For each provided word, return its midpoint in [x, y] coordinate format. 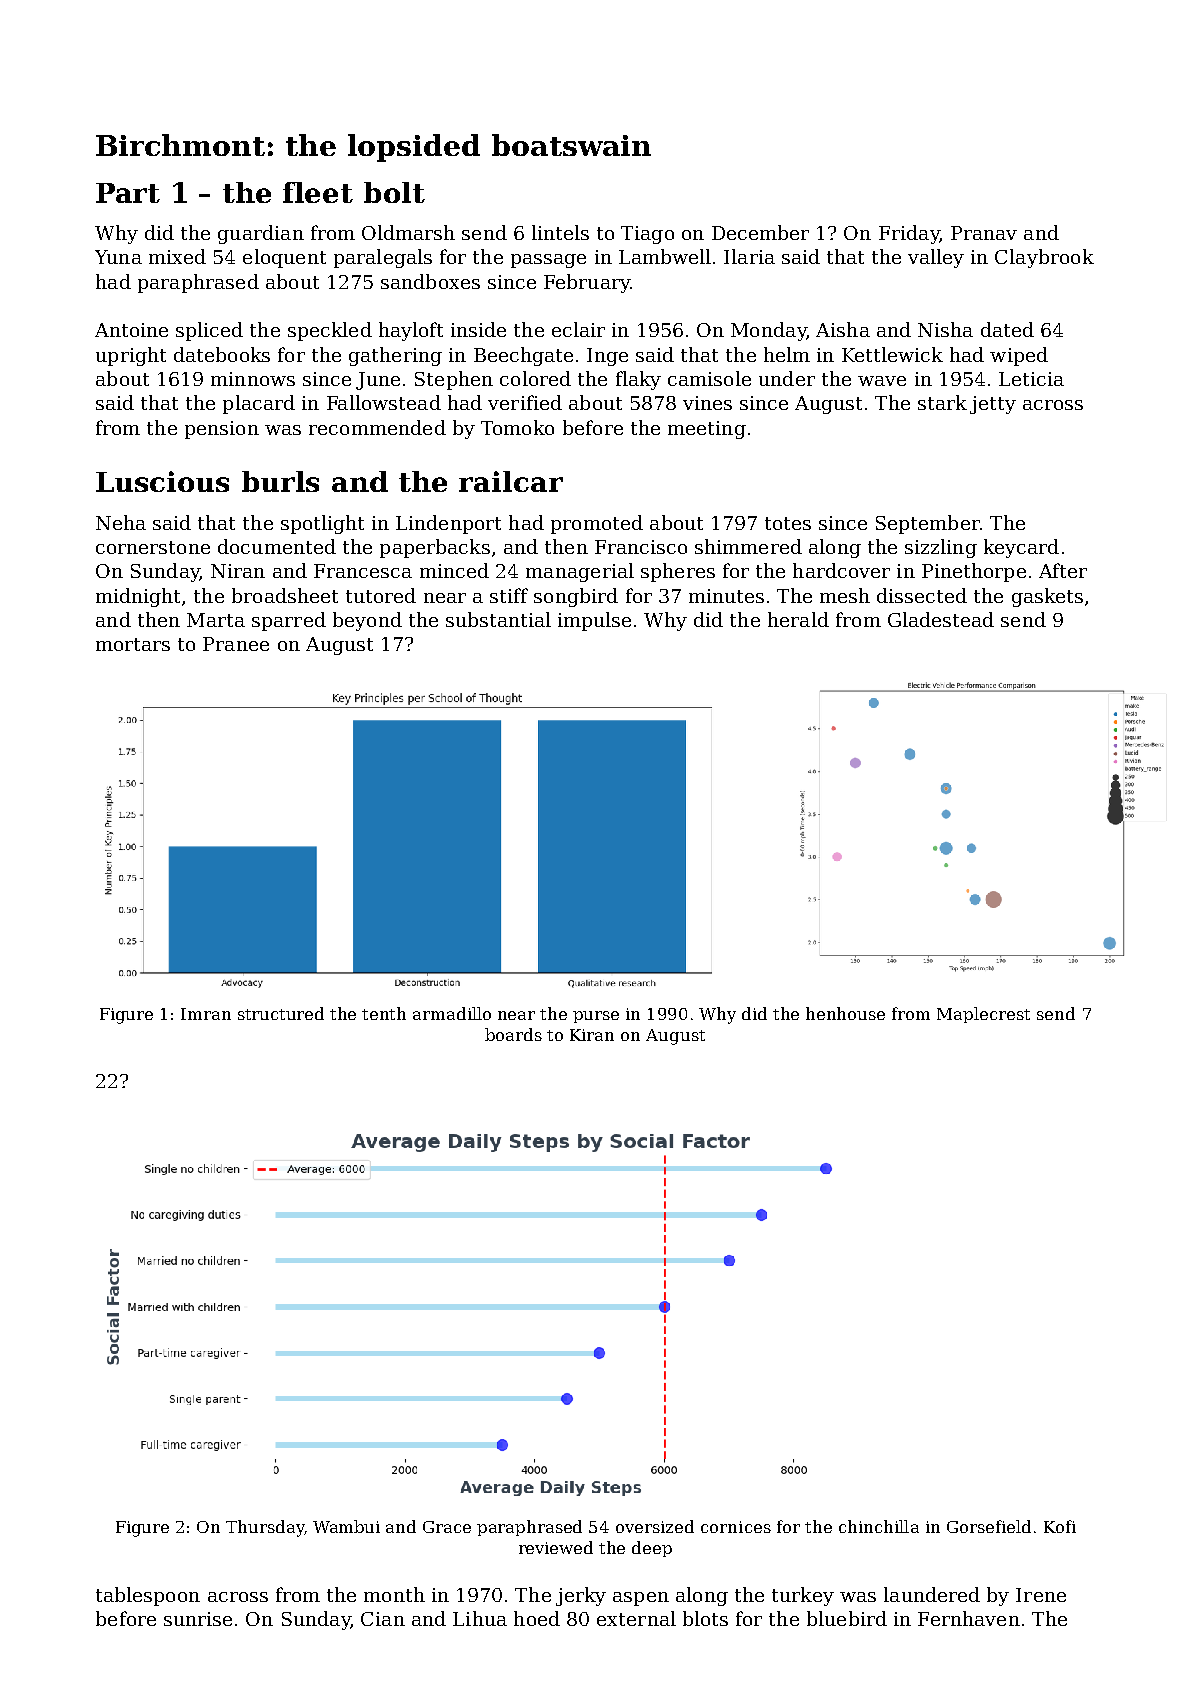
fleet [318, 192]
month [394, 1594]
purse [596, 1017]
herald [798, 619]
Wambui [346, 1526]
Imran [206, 1014]
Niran [238, 571]
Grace [447, 1527]
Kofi [1060, 1526]
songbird [576, 597]
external [636, 1618]
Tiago [647, 235]
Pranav [984, 233]
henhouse [845, 1013]
